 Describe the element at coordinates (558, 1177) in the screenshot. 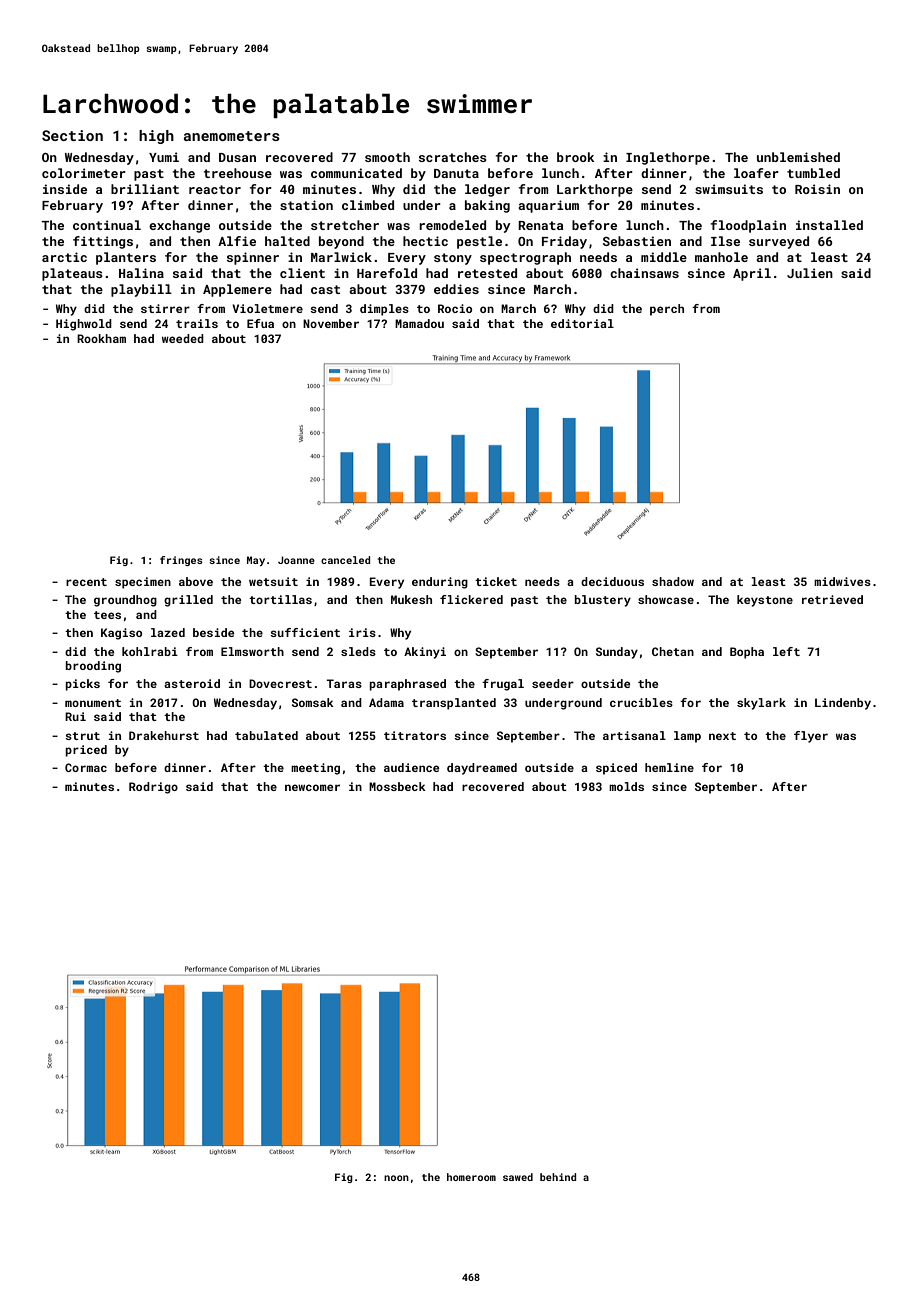

I see `behind` at that location.
